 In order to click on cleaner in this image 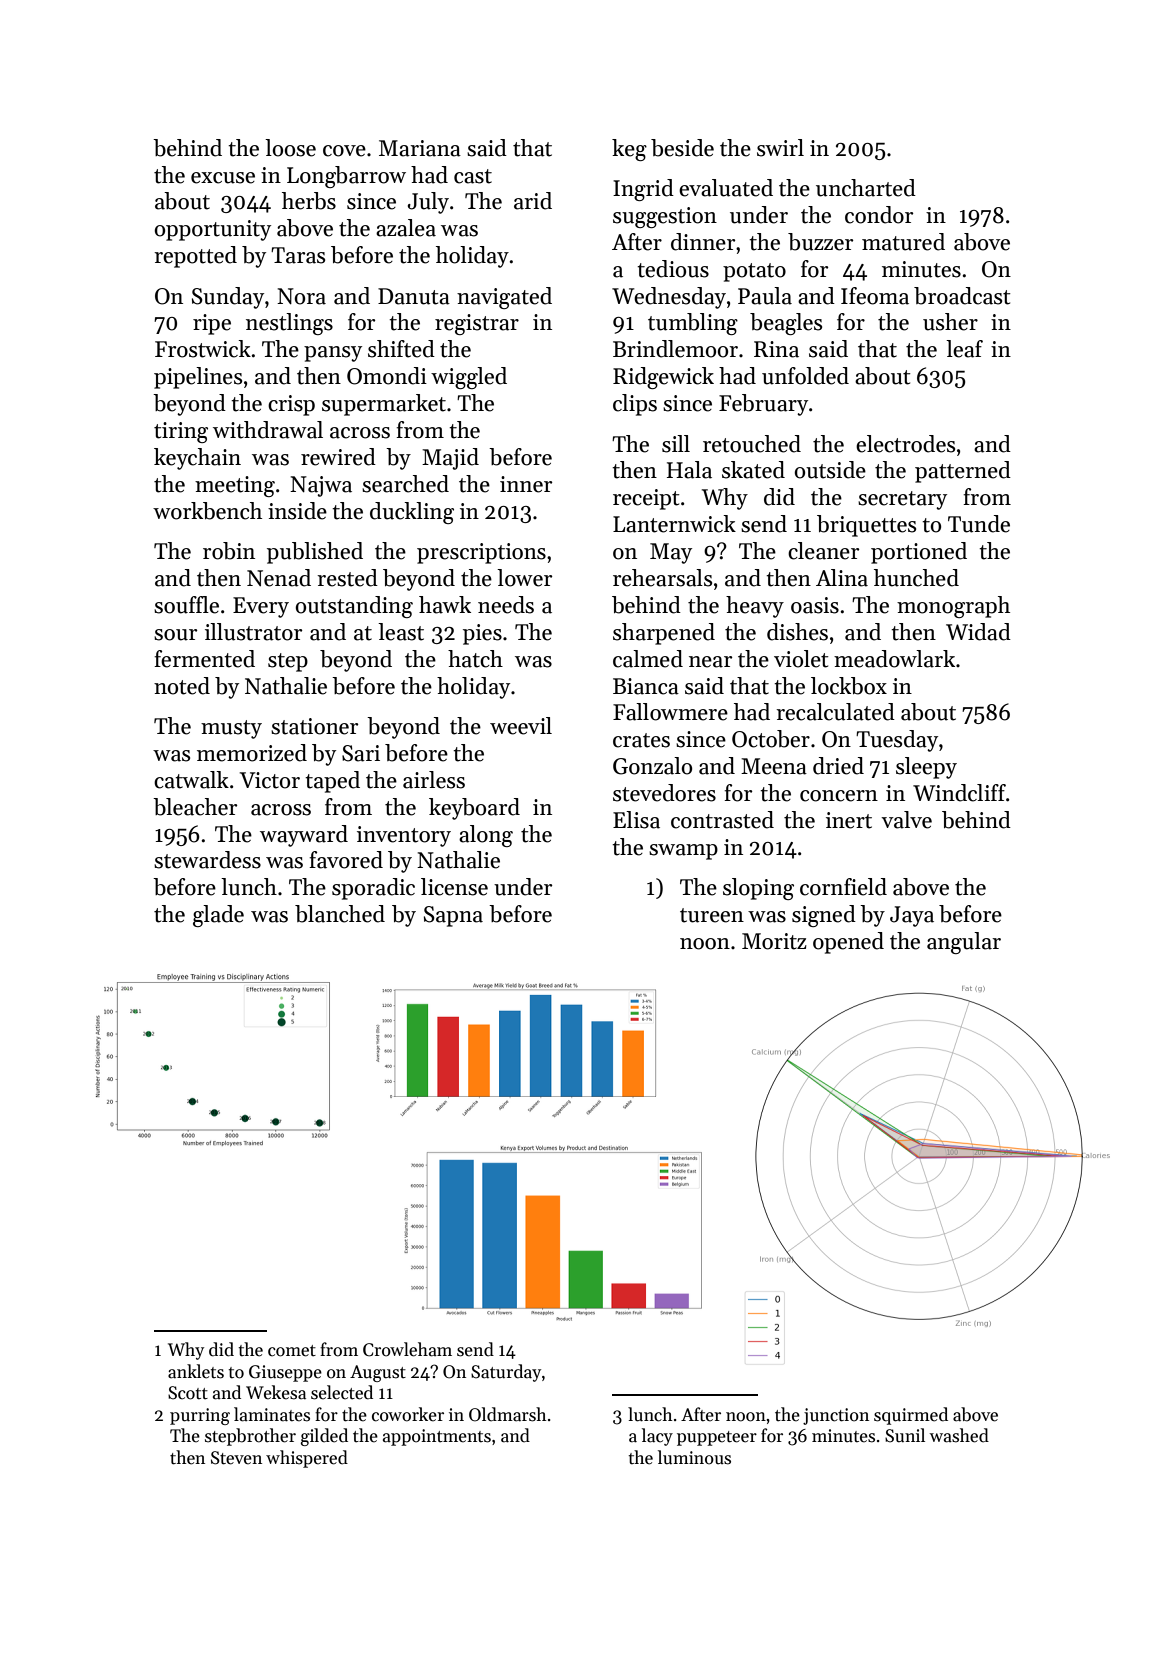, I will do `click(823, 551)`.
